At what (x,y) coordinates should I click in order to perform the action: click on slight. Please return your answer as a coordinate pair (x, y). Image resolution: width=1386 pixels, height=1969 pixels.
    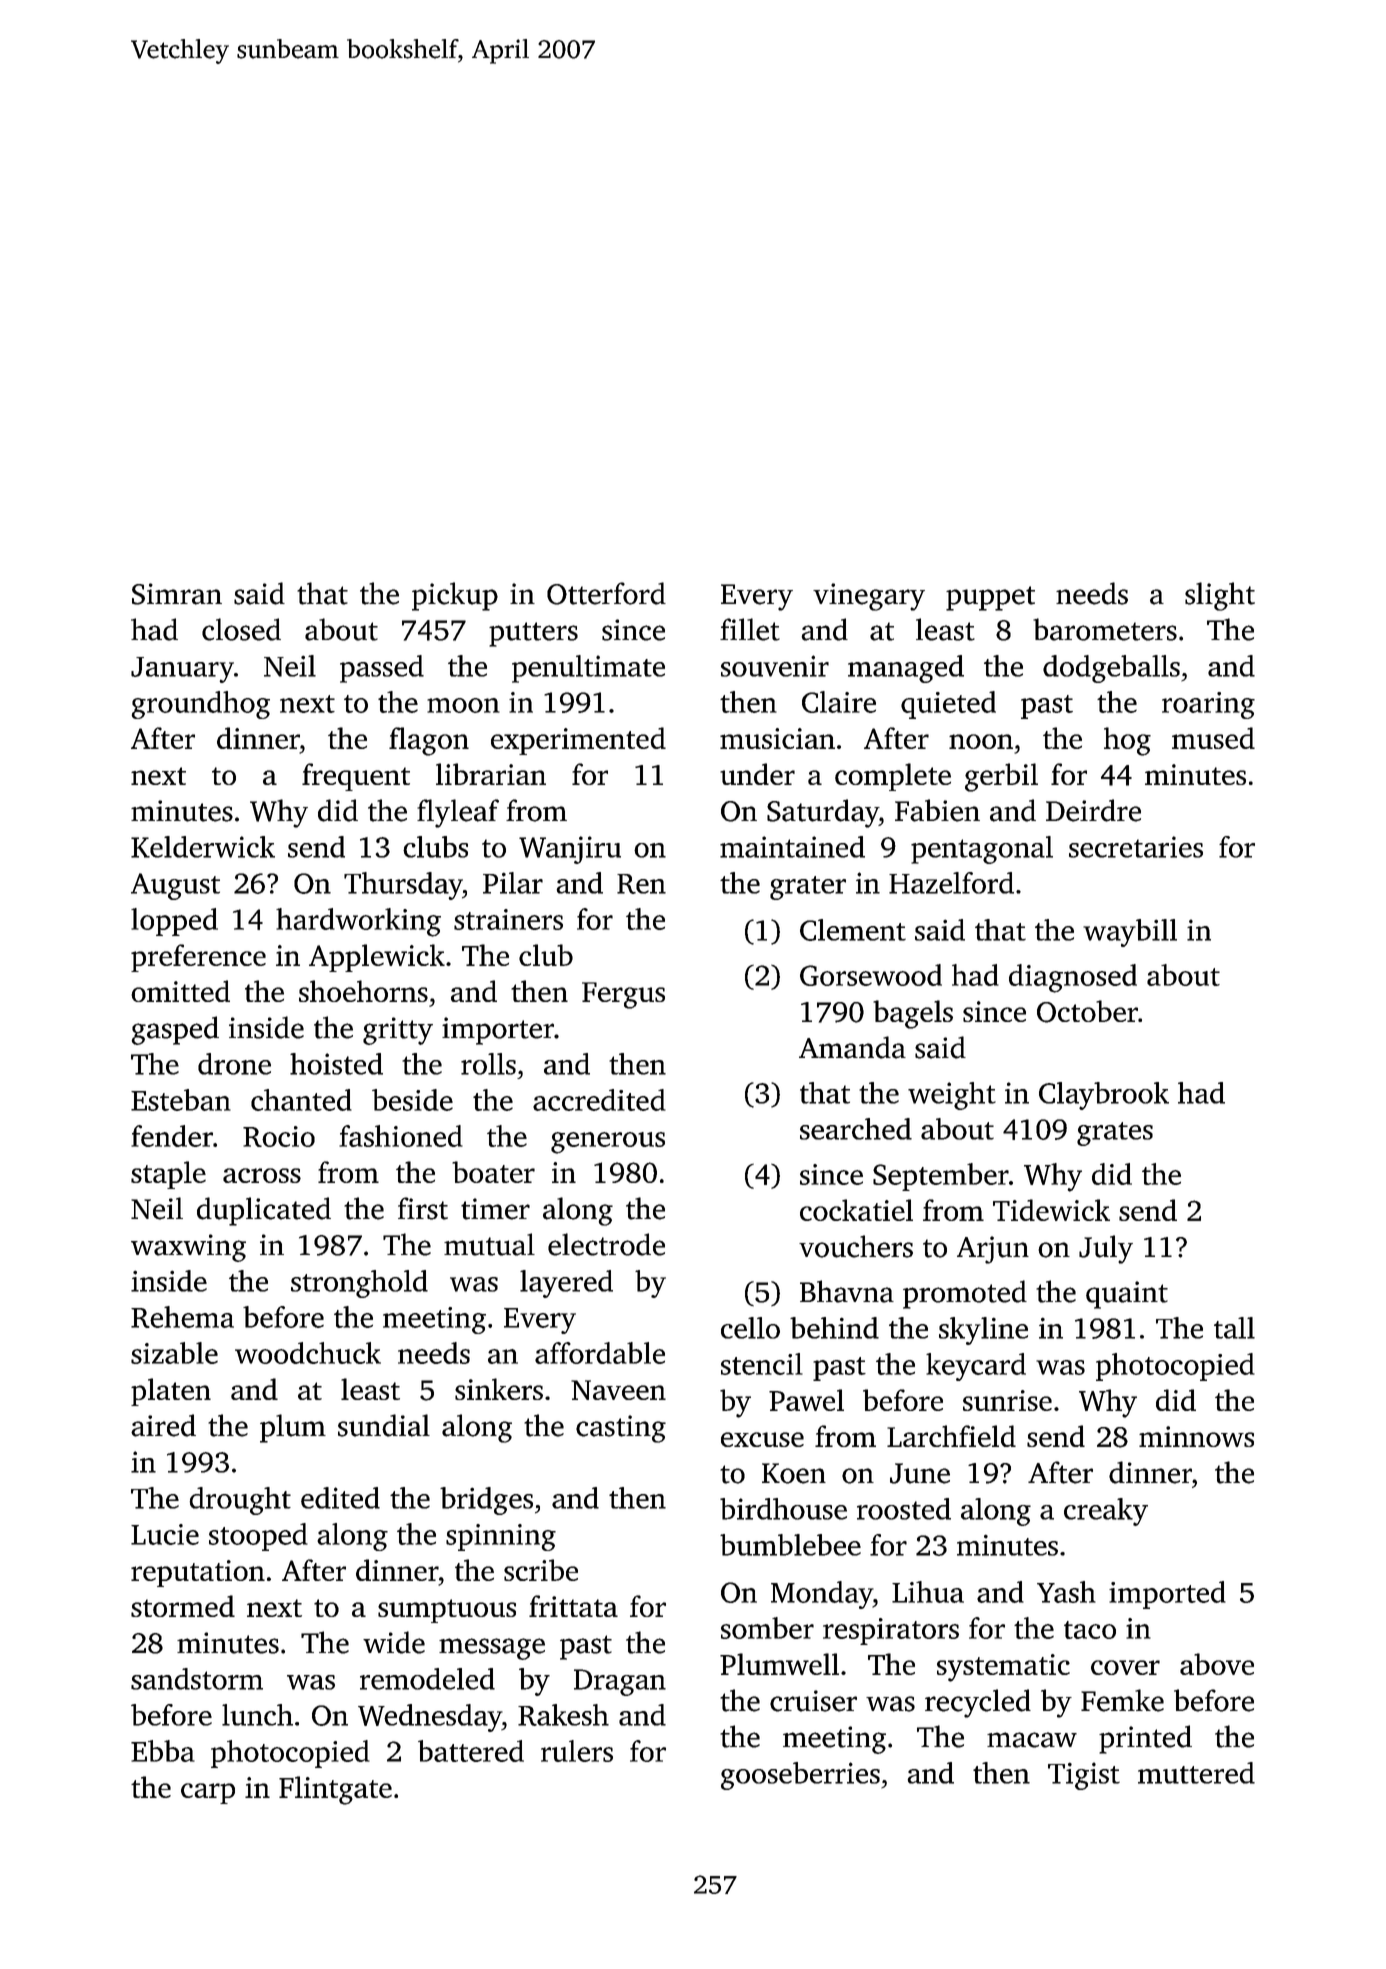
    Looking at the image, I should click on (1220, 596).
